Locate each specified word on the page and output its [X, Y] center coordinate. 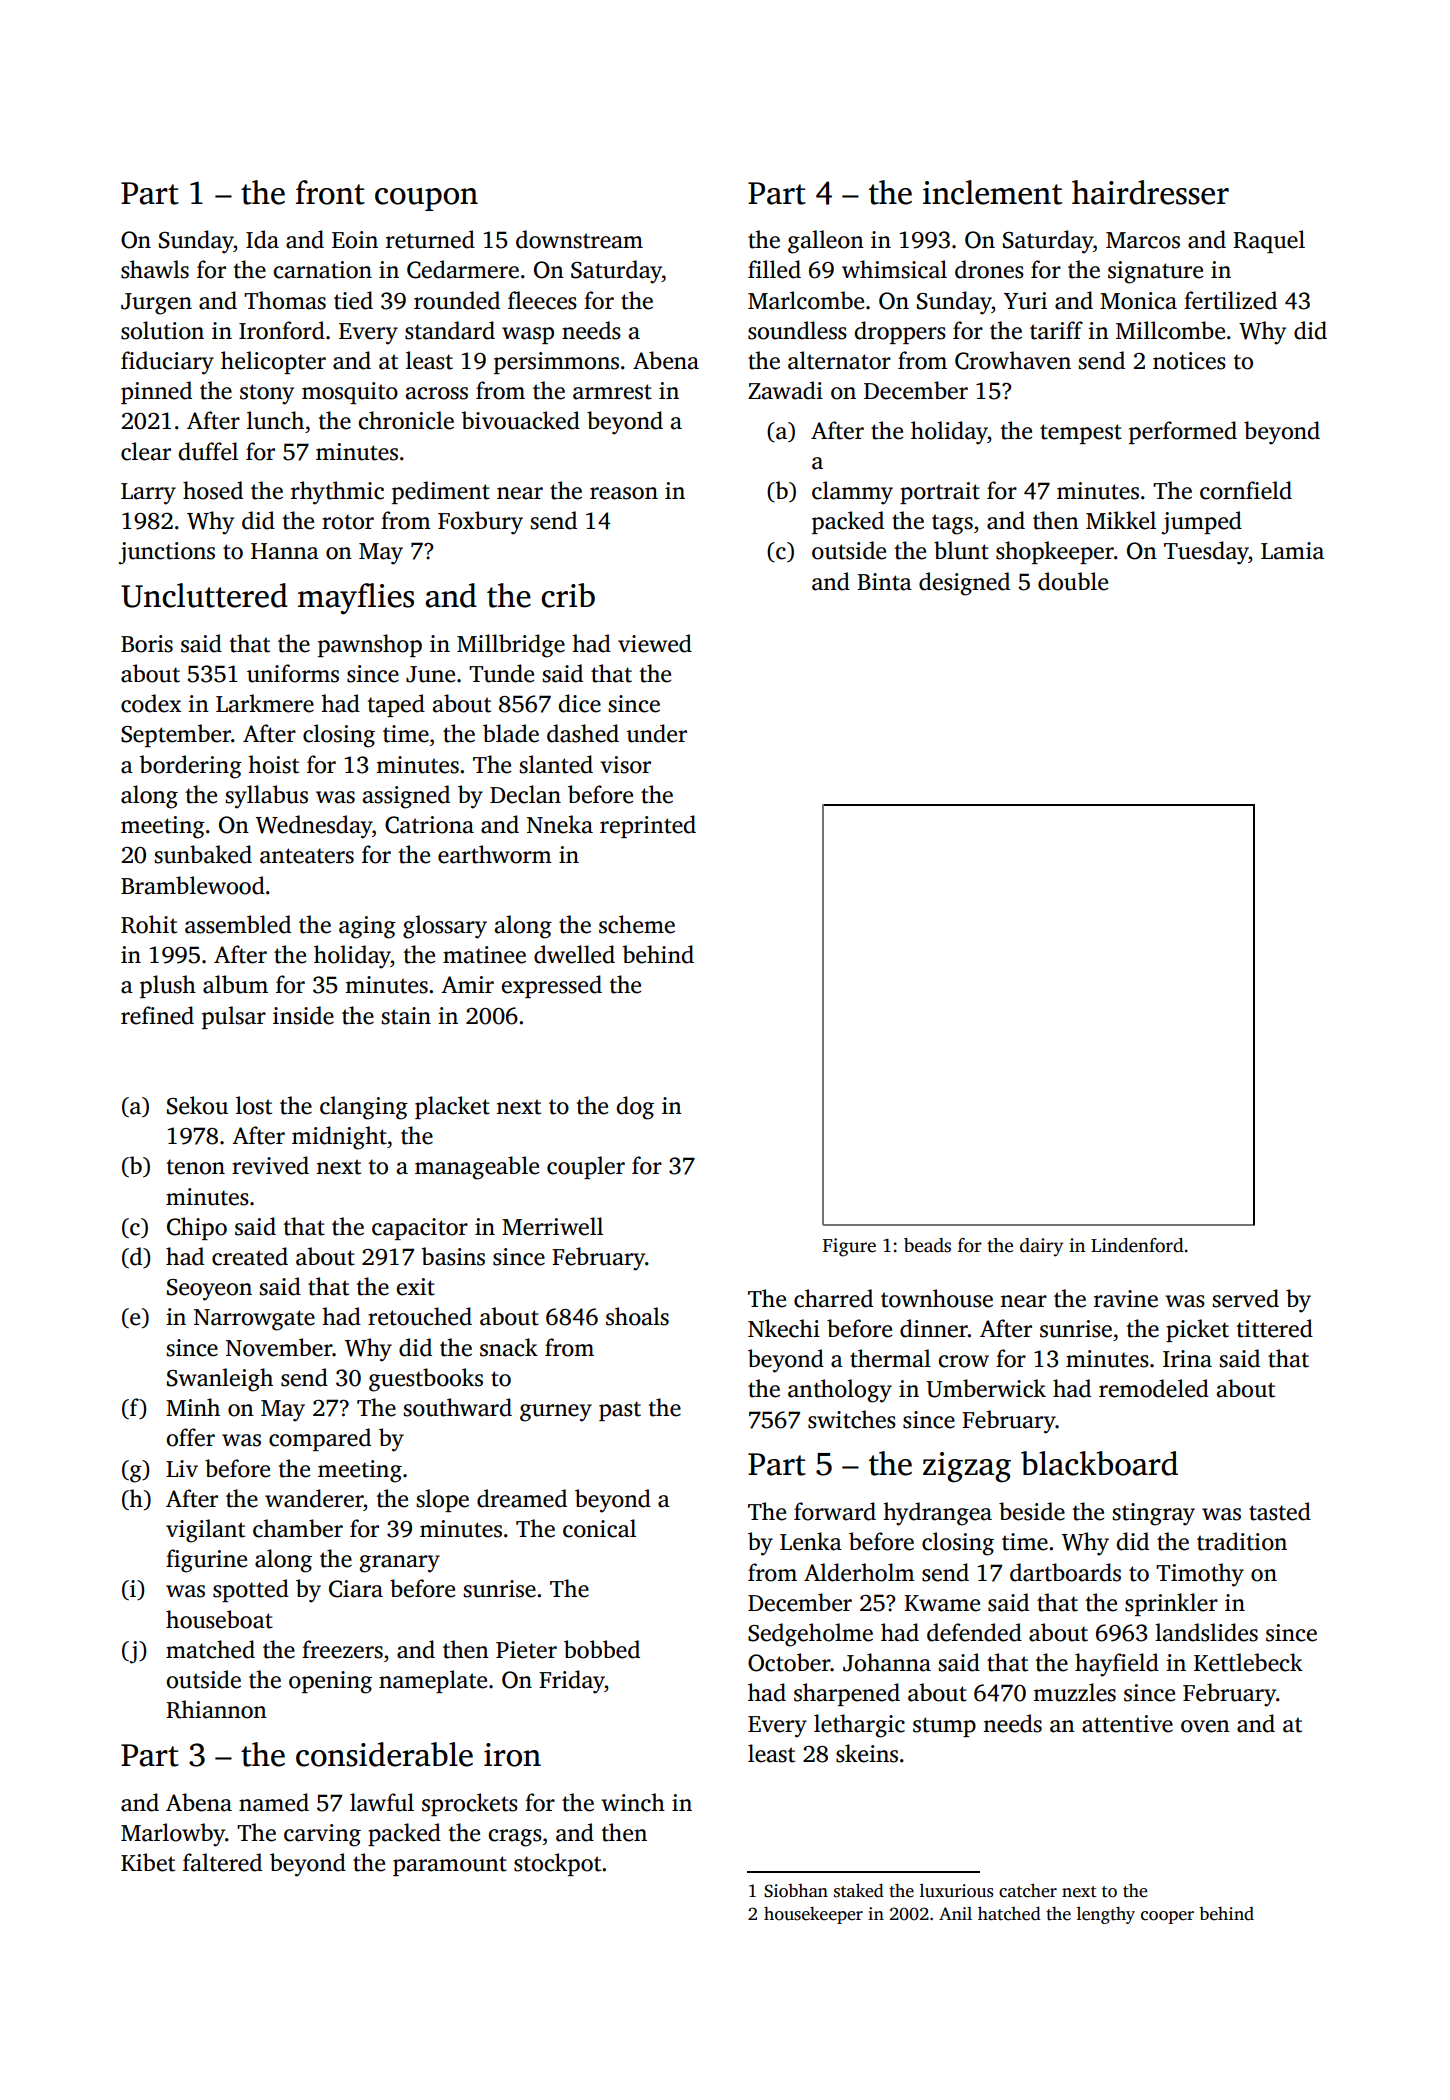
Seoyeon [209, 1290]
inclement [992, 192]
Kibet [148, 1862]
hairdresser [1150, 192]
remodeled [1154, 1388]
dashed [583, 733]
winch [633, 1802]
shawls [155, 269]
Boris [147, 644]
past [620, 1411]
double [1073, 581]
